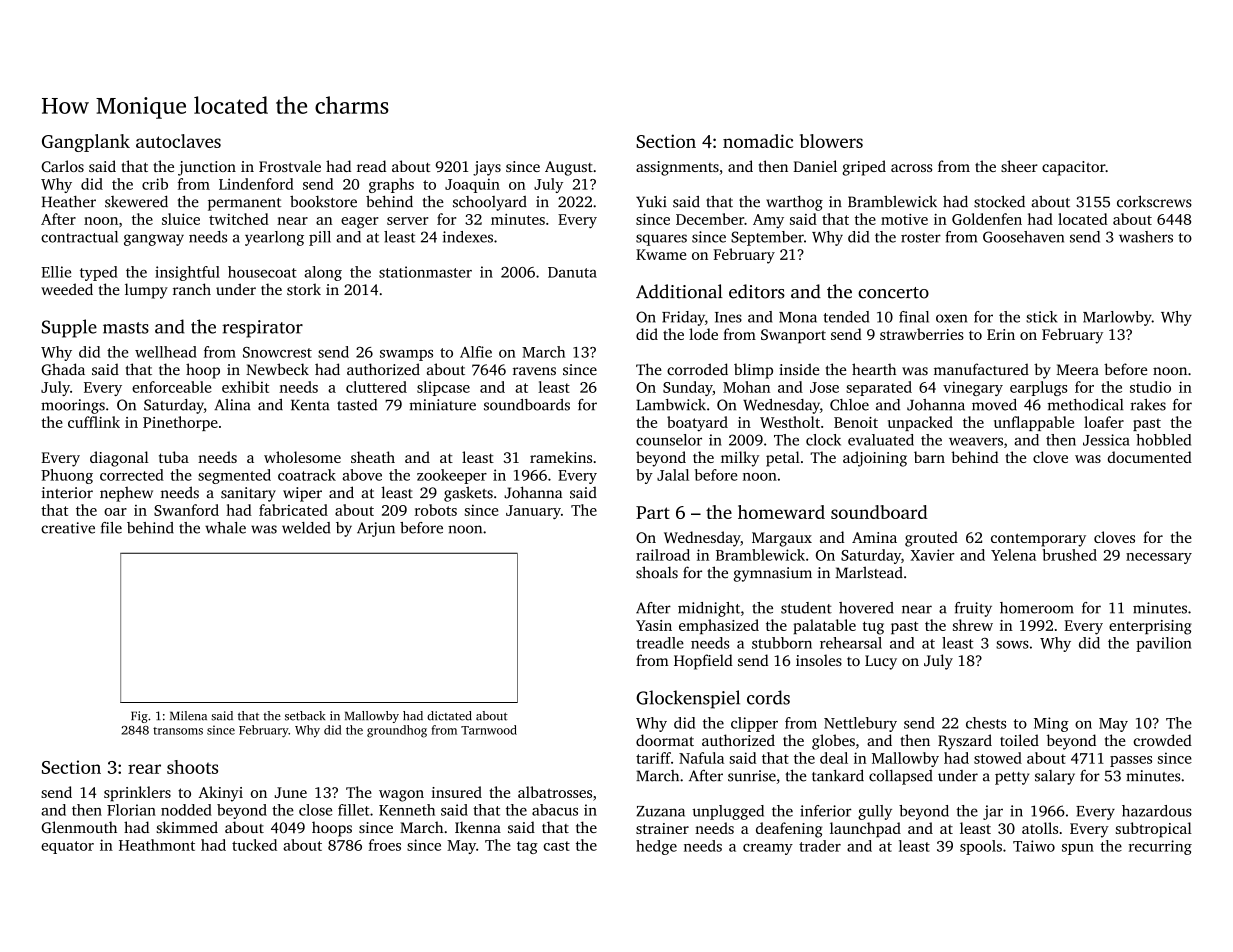 The image size is (1233, 952). Describe the element at coordinates (487, 168) in the screenshot. I see `jays` at that location.
